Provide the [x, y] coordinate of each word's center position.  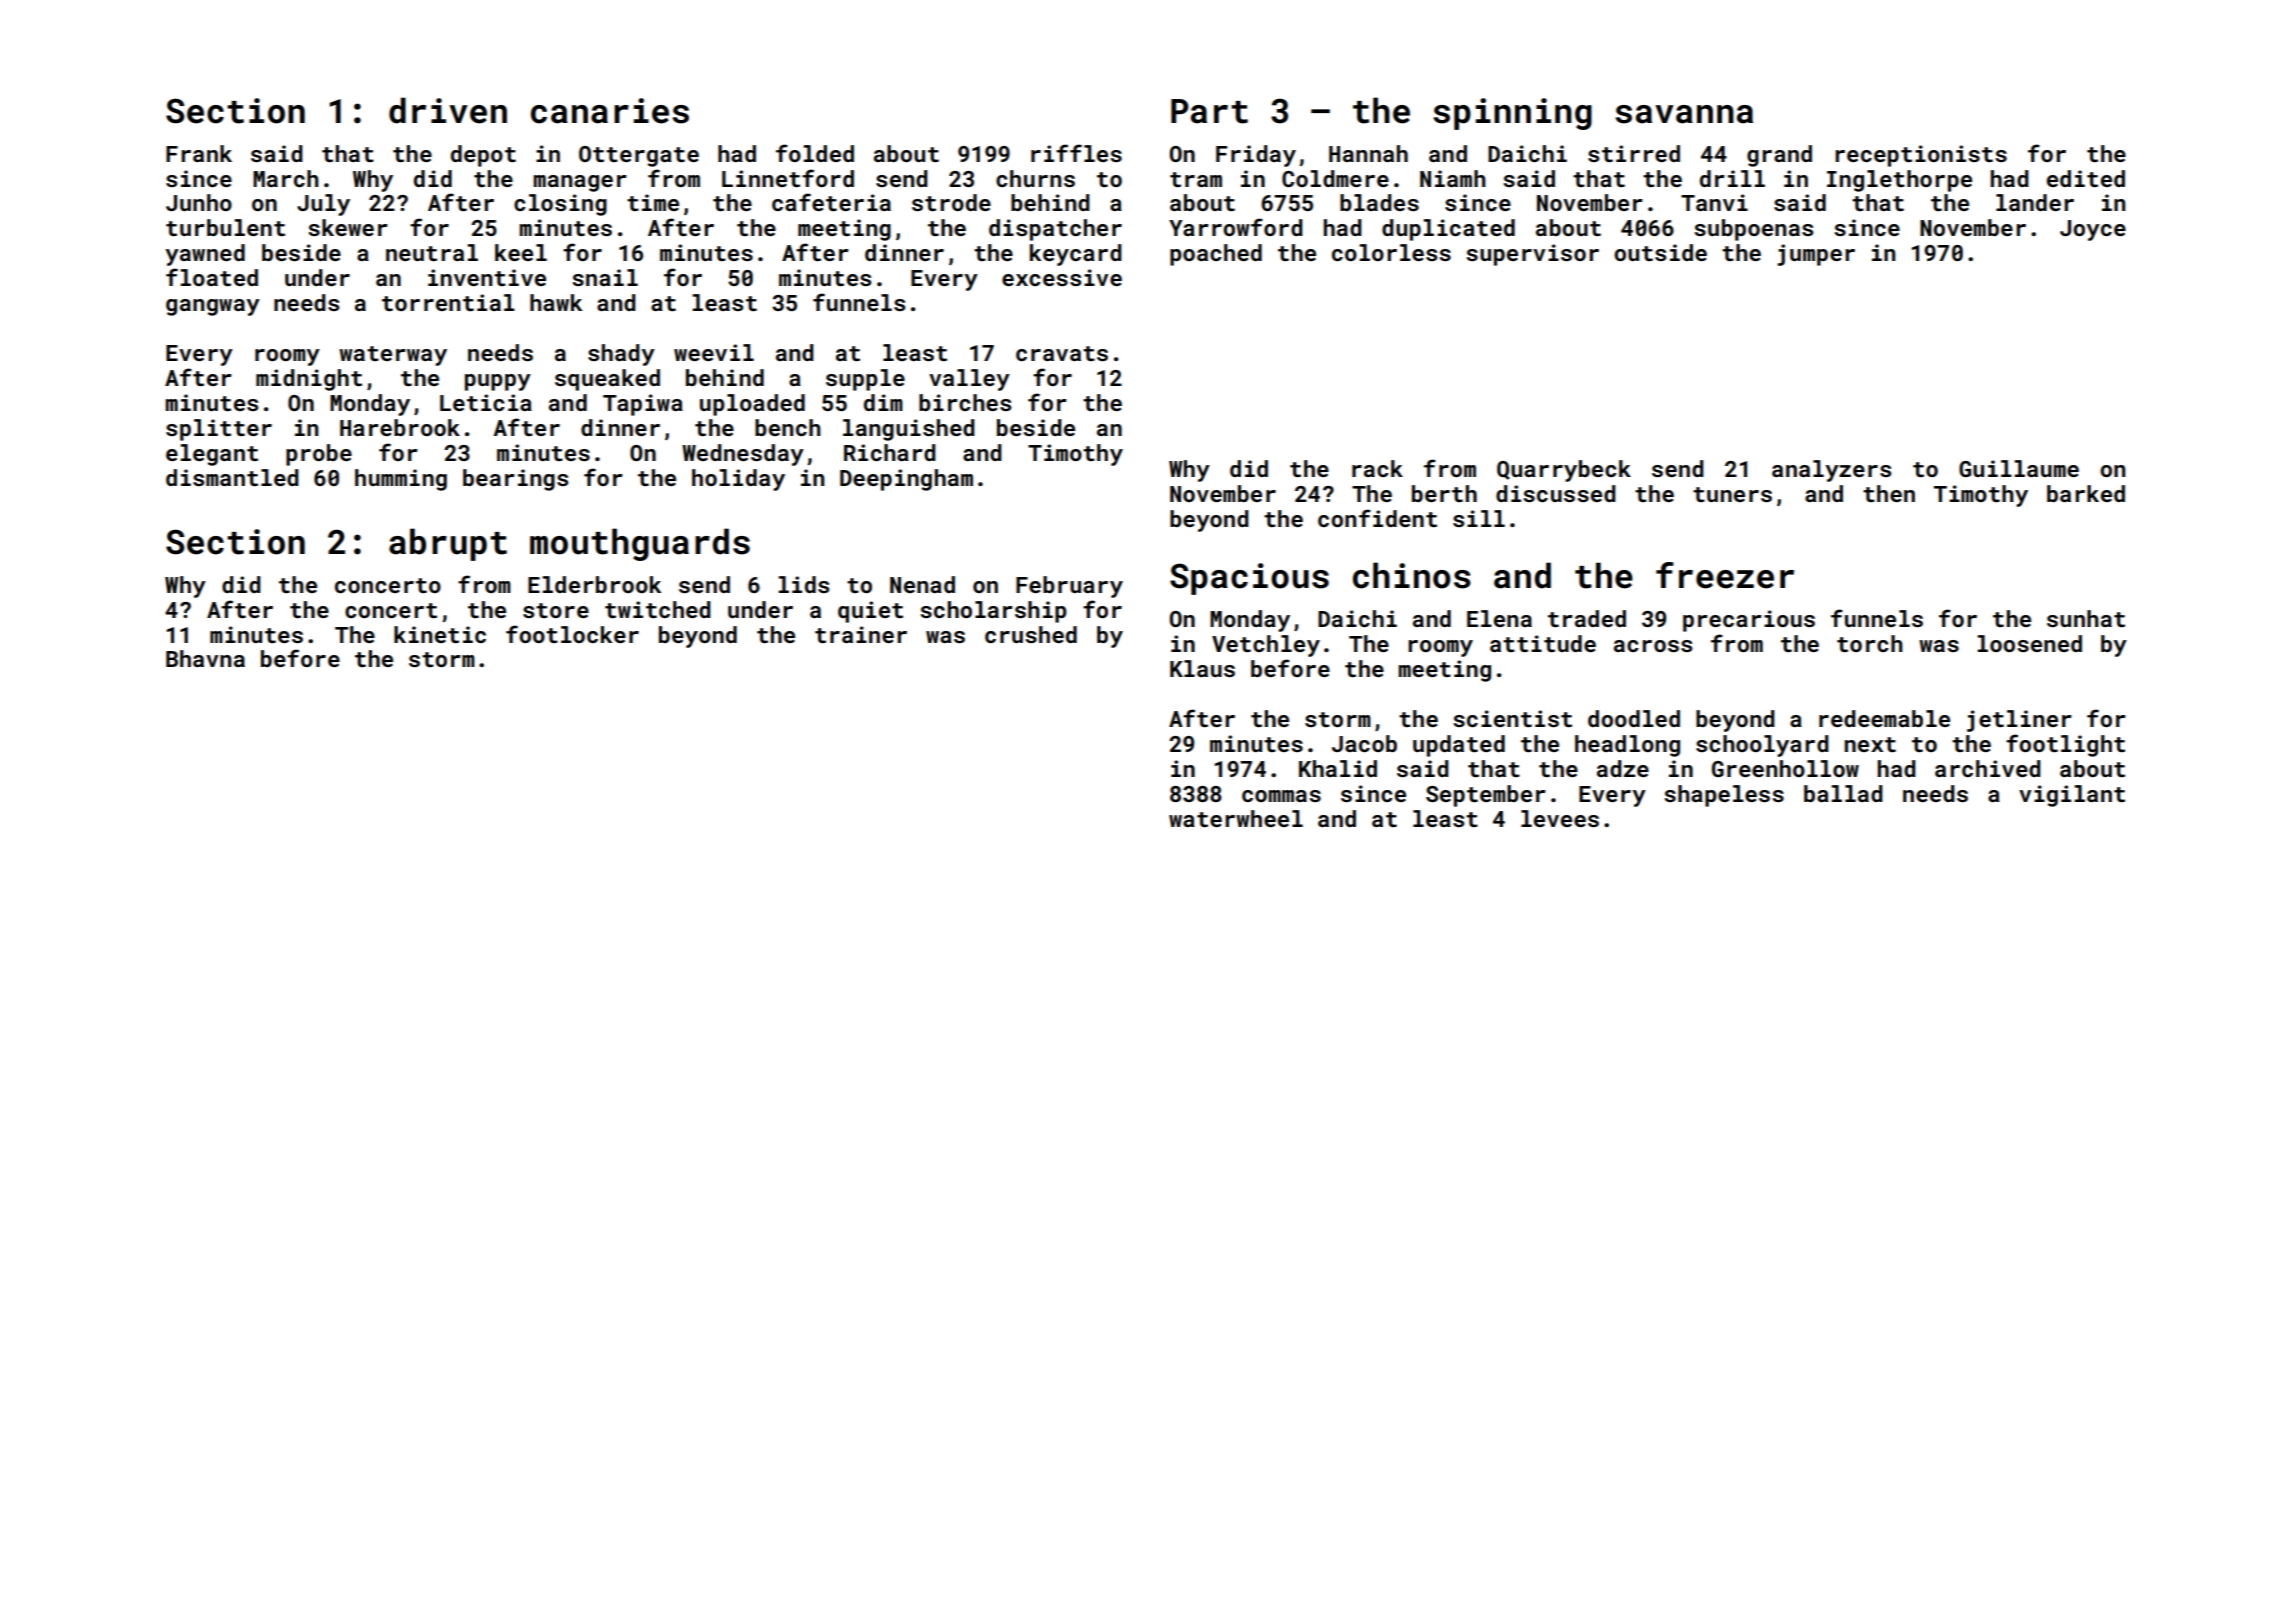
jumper [1816, 255]
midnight [309, 380]
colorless [1391, 252]
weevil [714, 352]
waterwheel [1236, 818]
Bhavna [205, 658]
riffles [1076, 153]
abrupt [448, 544]
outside [1660, 252]
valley [969, 380]
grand [1779, 156]
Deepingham [906, 480]
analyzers [1831, 471]
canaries [610, 111]
